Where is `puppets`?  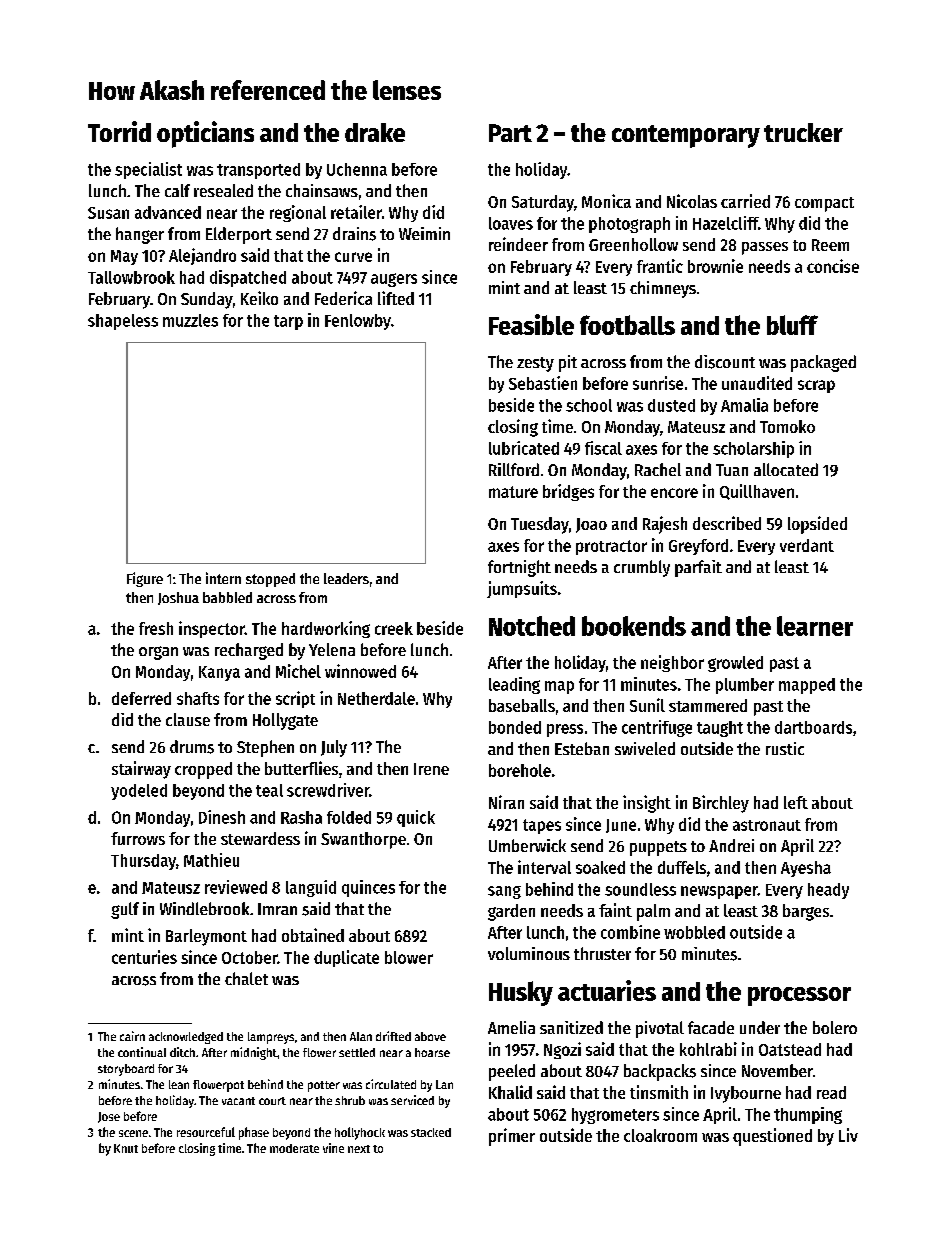
puppets is located at coordinates (658, 848).
